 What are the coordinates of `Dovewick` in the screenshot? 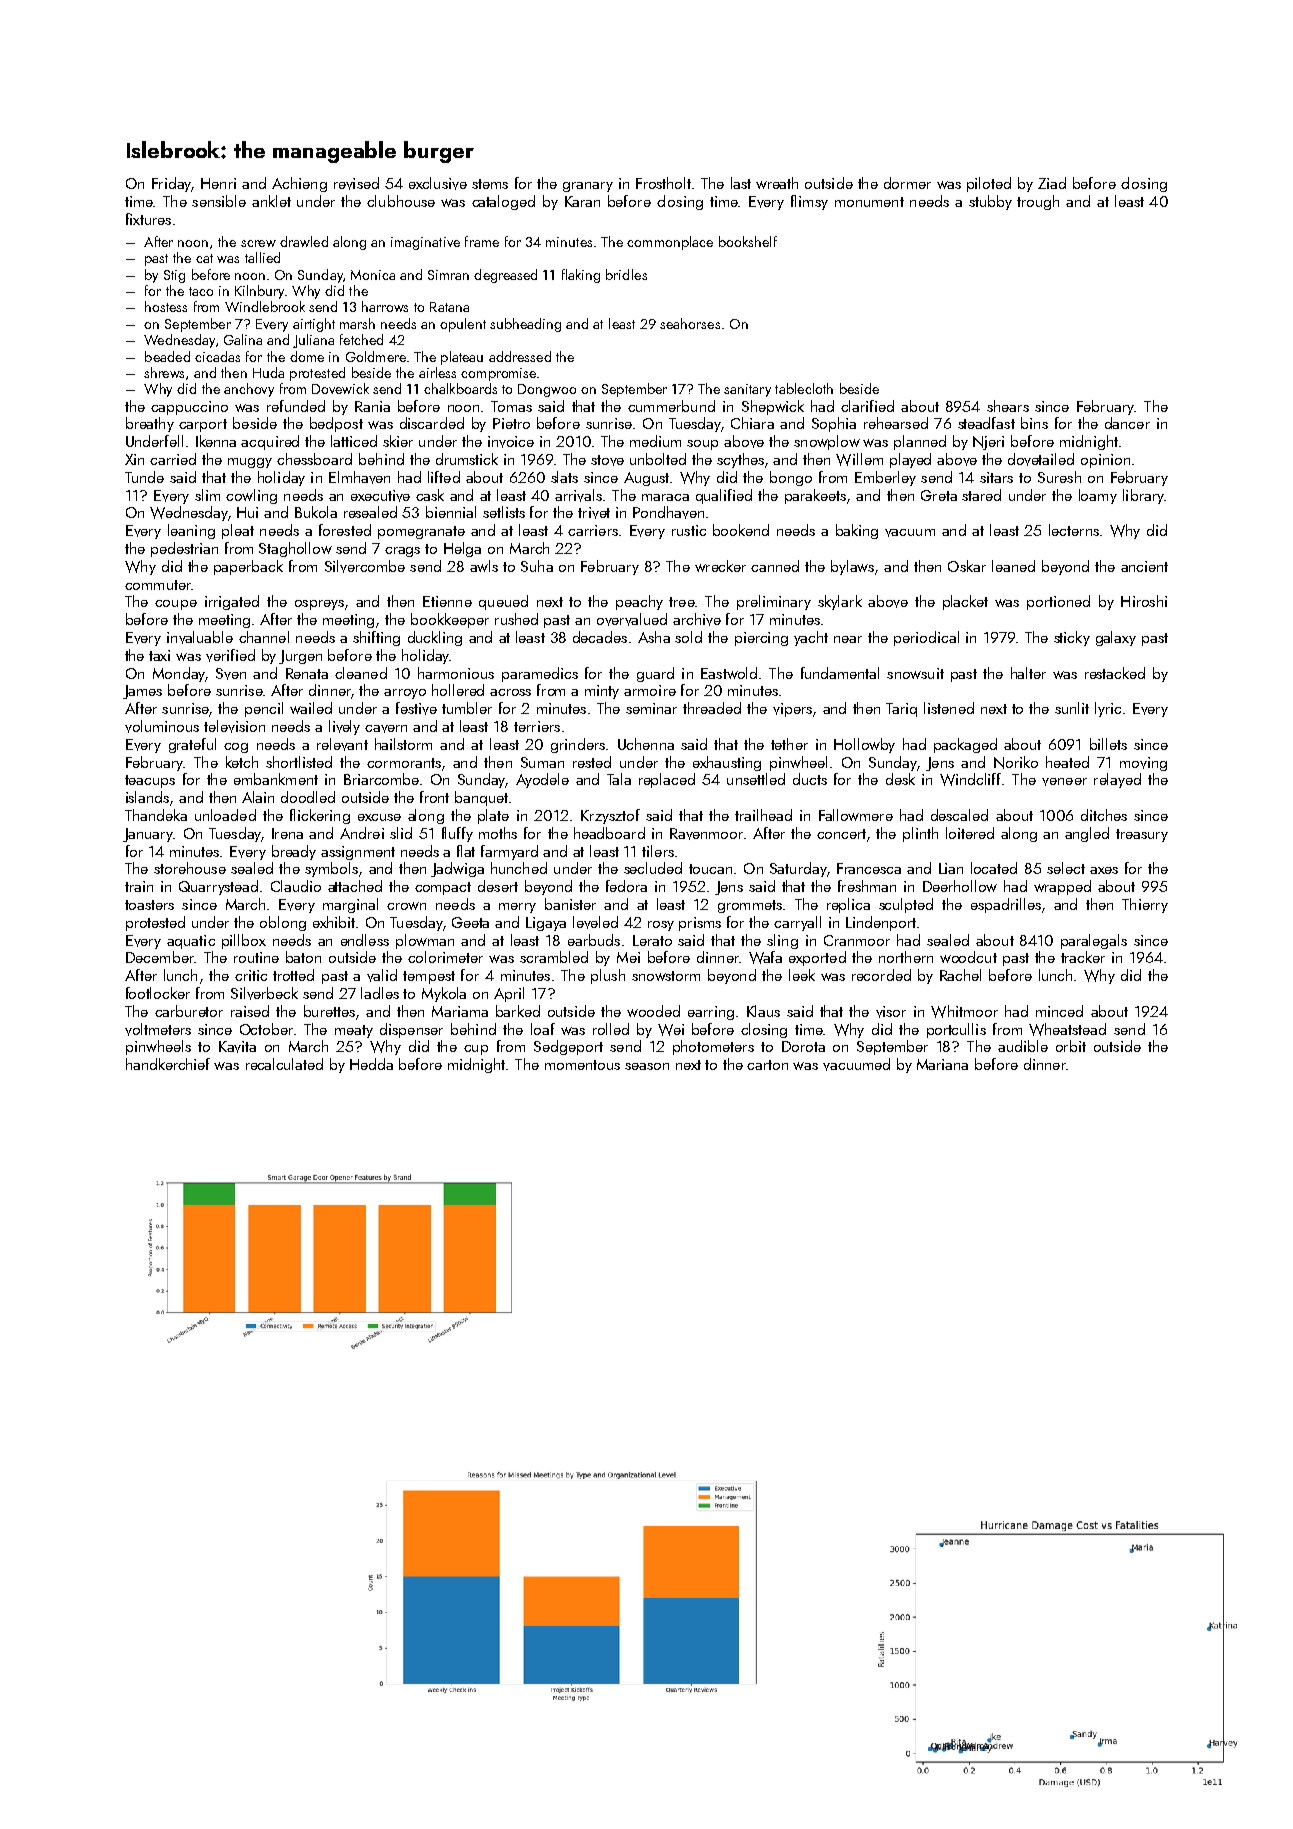 It's located at (340, 388).
